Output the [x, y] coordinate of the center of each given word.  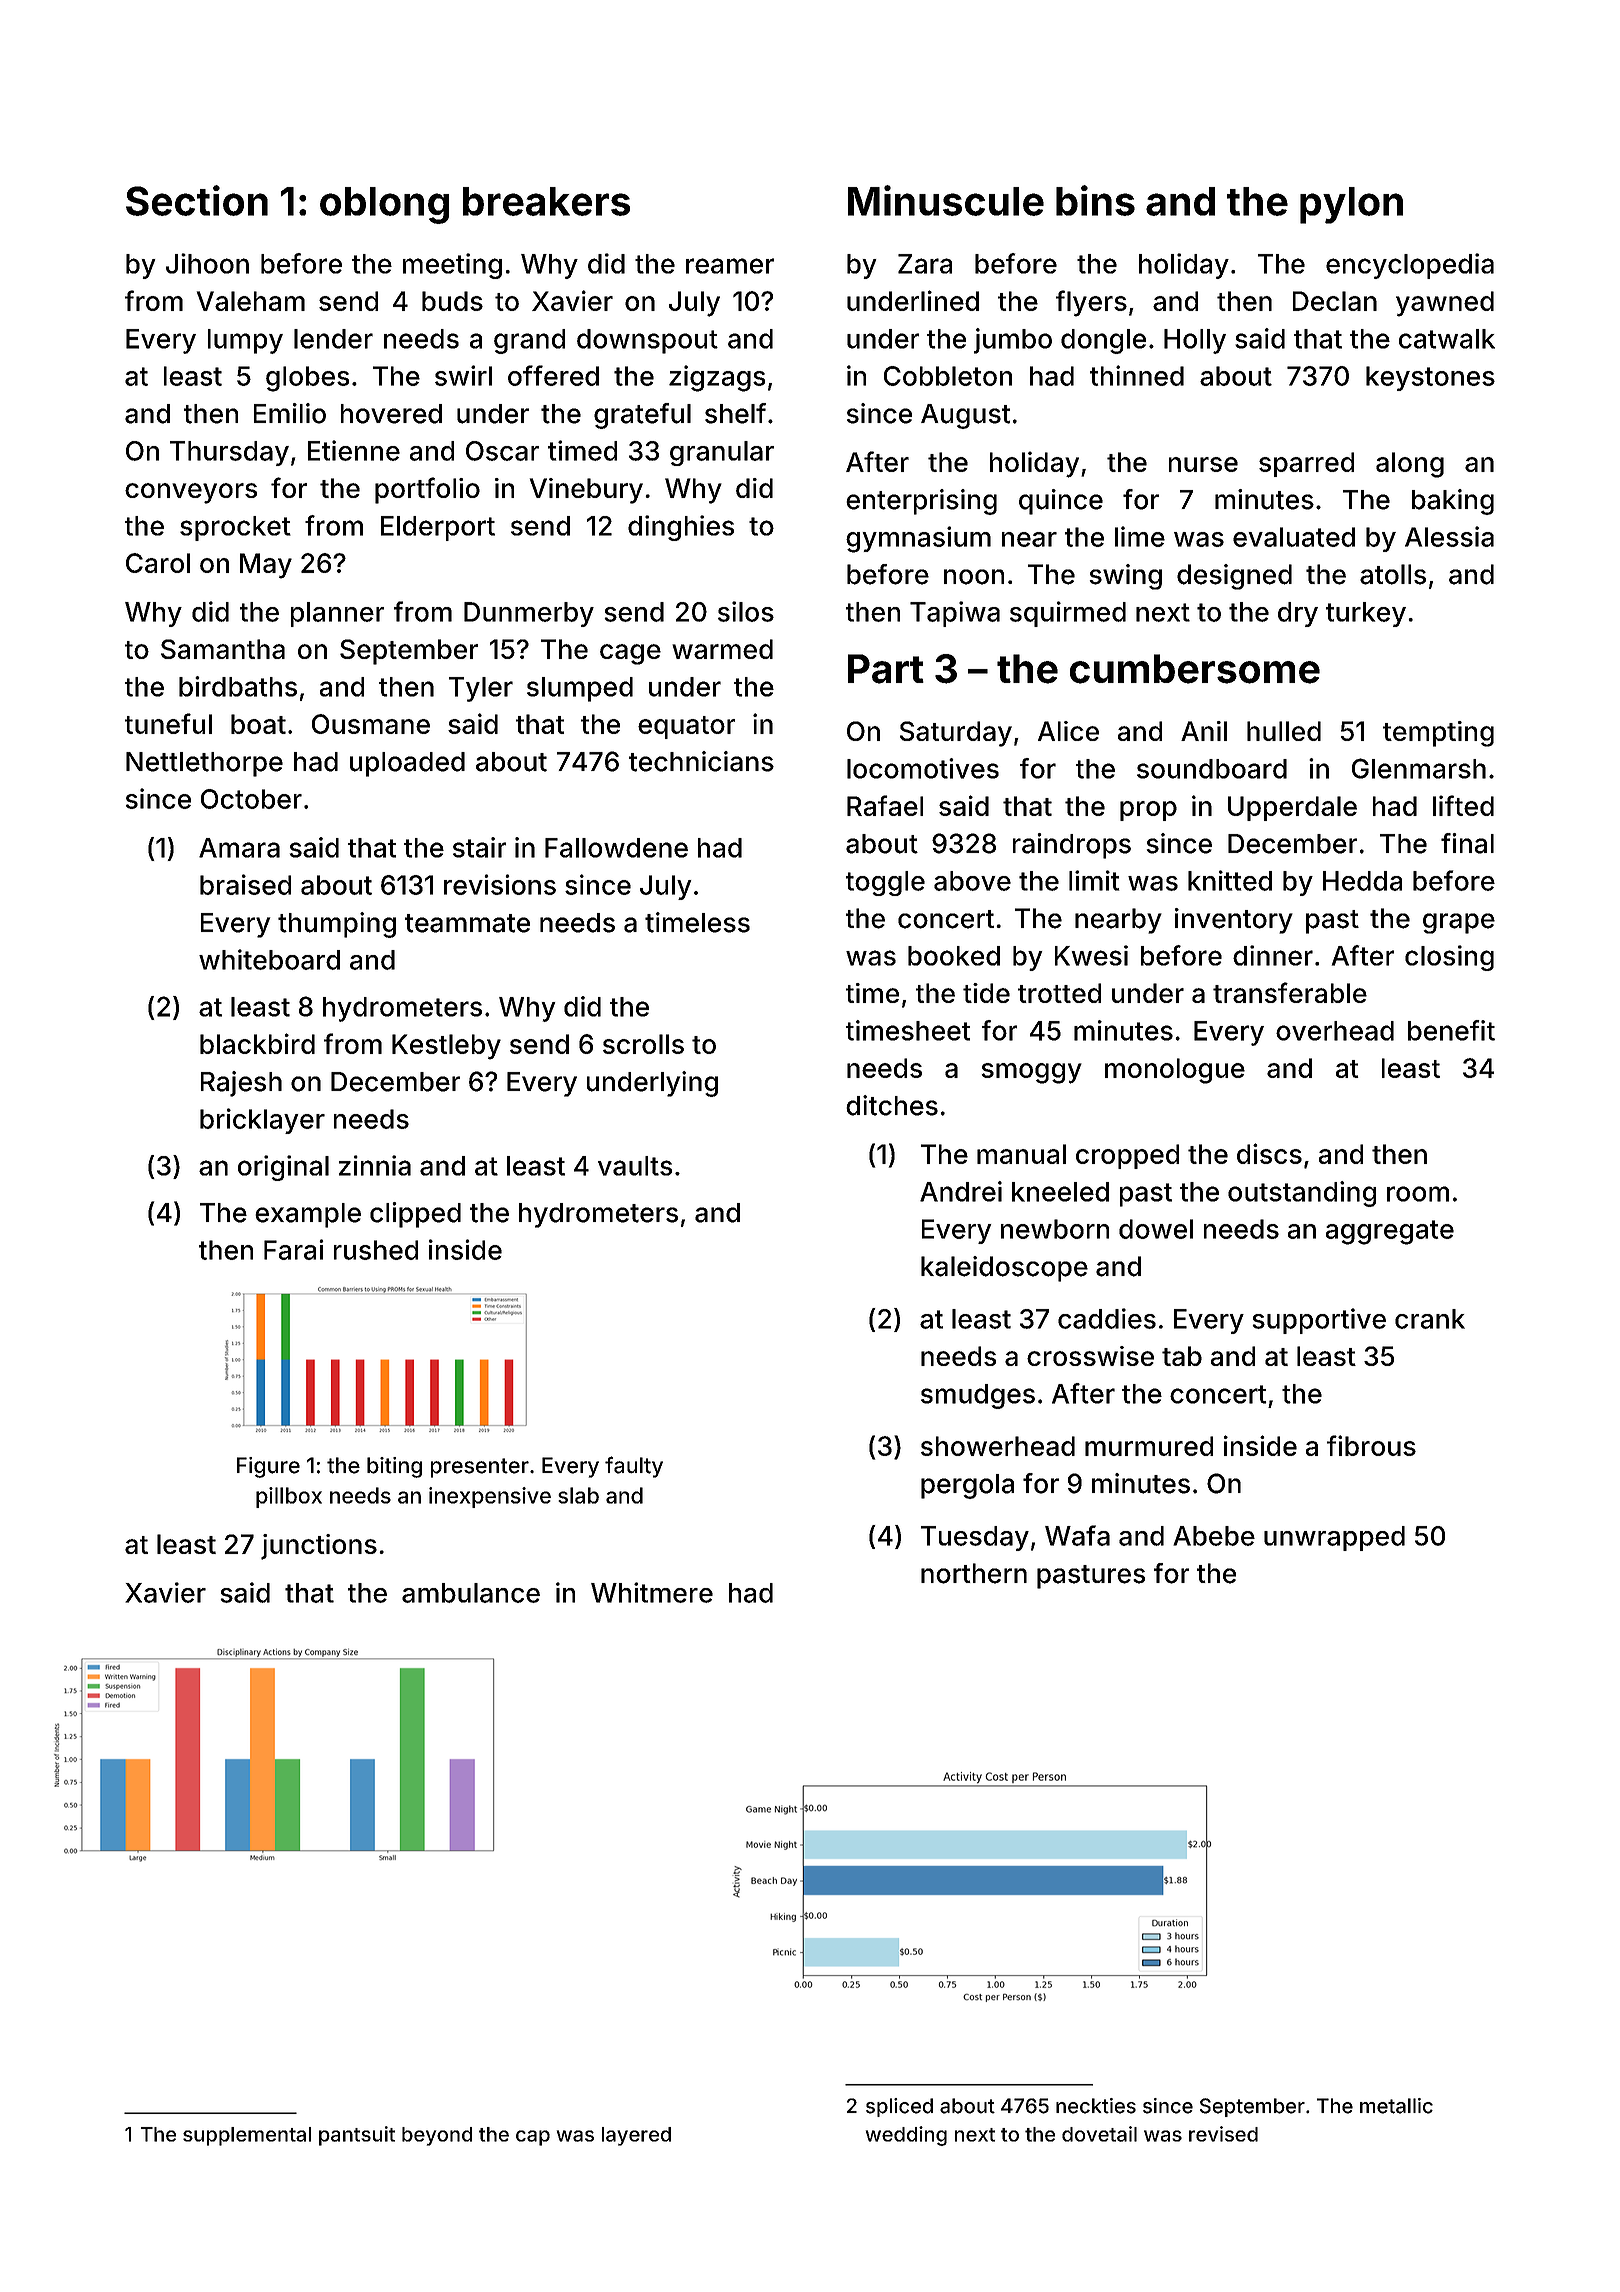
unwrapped [1334, 1538]
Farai [294, 1249]
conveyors [191, 493]
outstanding [1302, 1194]
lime [1140, 536]
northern [974, 1573]
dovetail [1099, 2134]
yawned [1445, 304]
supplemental [247, 2136]
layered [636, 2136]
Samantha [223, 649]
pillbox [289, 1497]
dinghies [681, 528]
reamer [730, 266]
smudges [978, 1396]
